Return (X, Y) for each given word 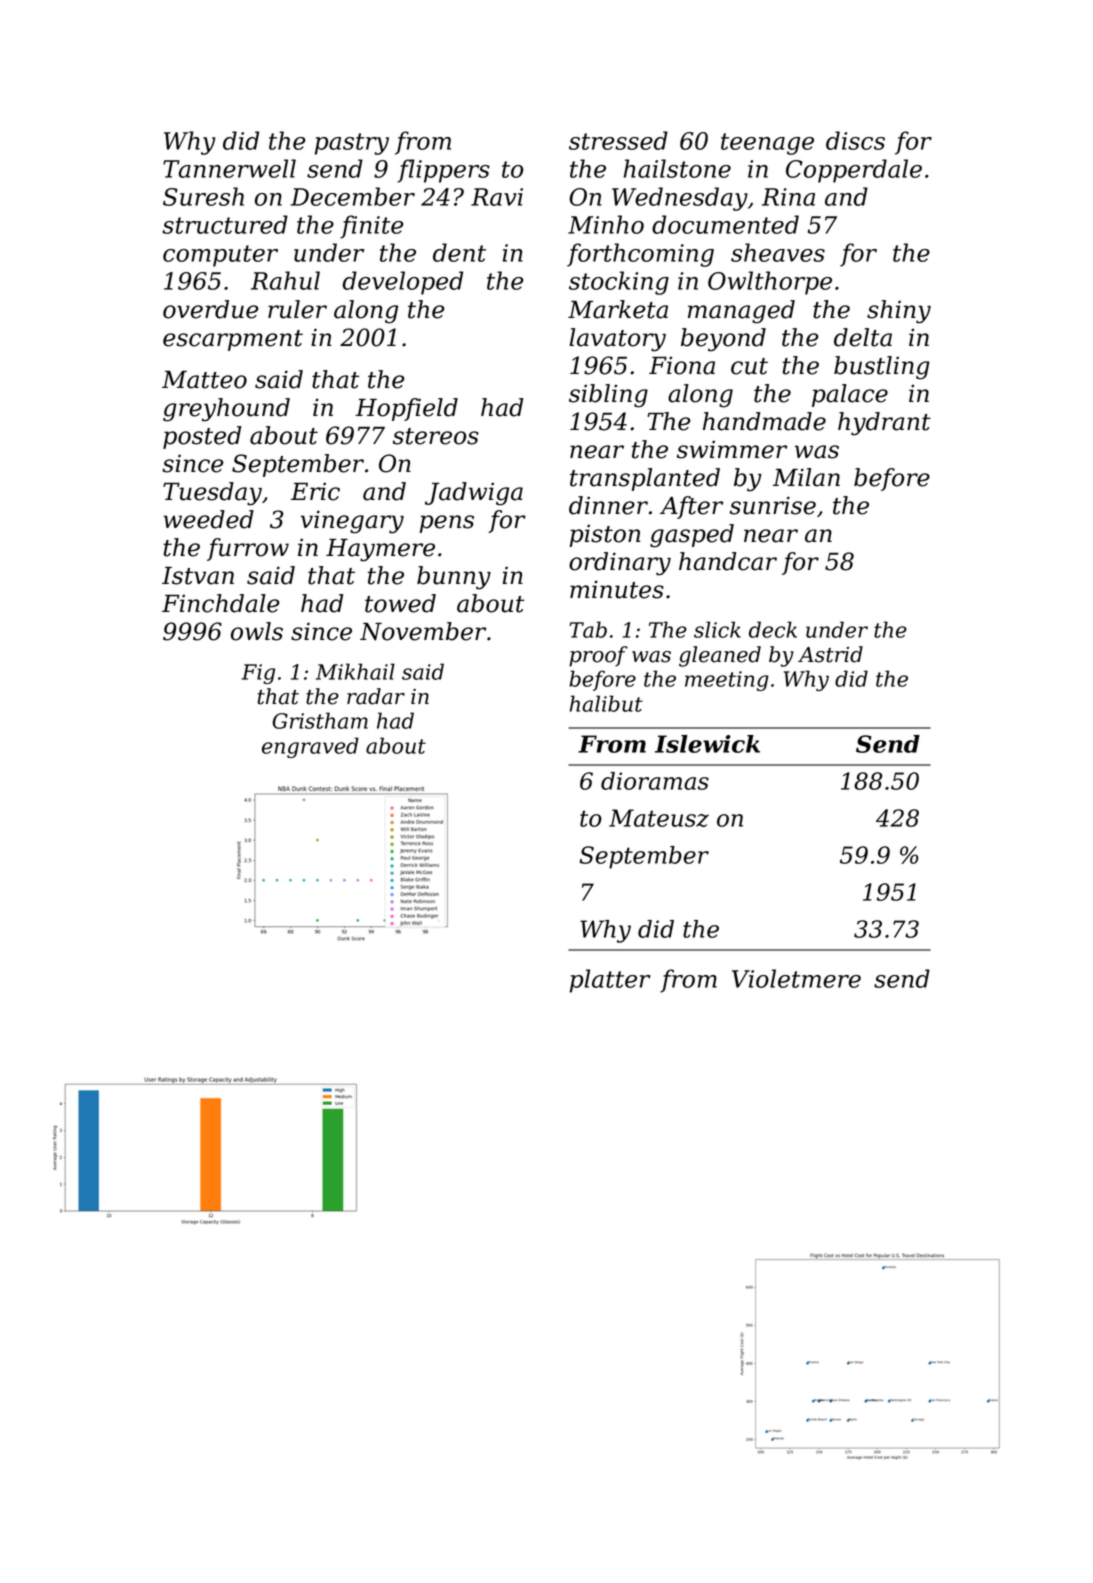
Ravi (497, 197)
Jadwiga (474, 494)
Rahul (285, 280)
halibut (606, 703)
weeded (208, 519)
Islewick (707, 744)
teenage (767, 144)
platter (610, 981)
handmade (764, 421)
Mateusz (659, 818)
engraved (310, 747)
